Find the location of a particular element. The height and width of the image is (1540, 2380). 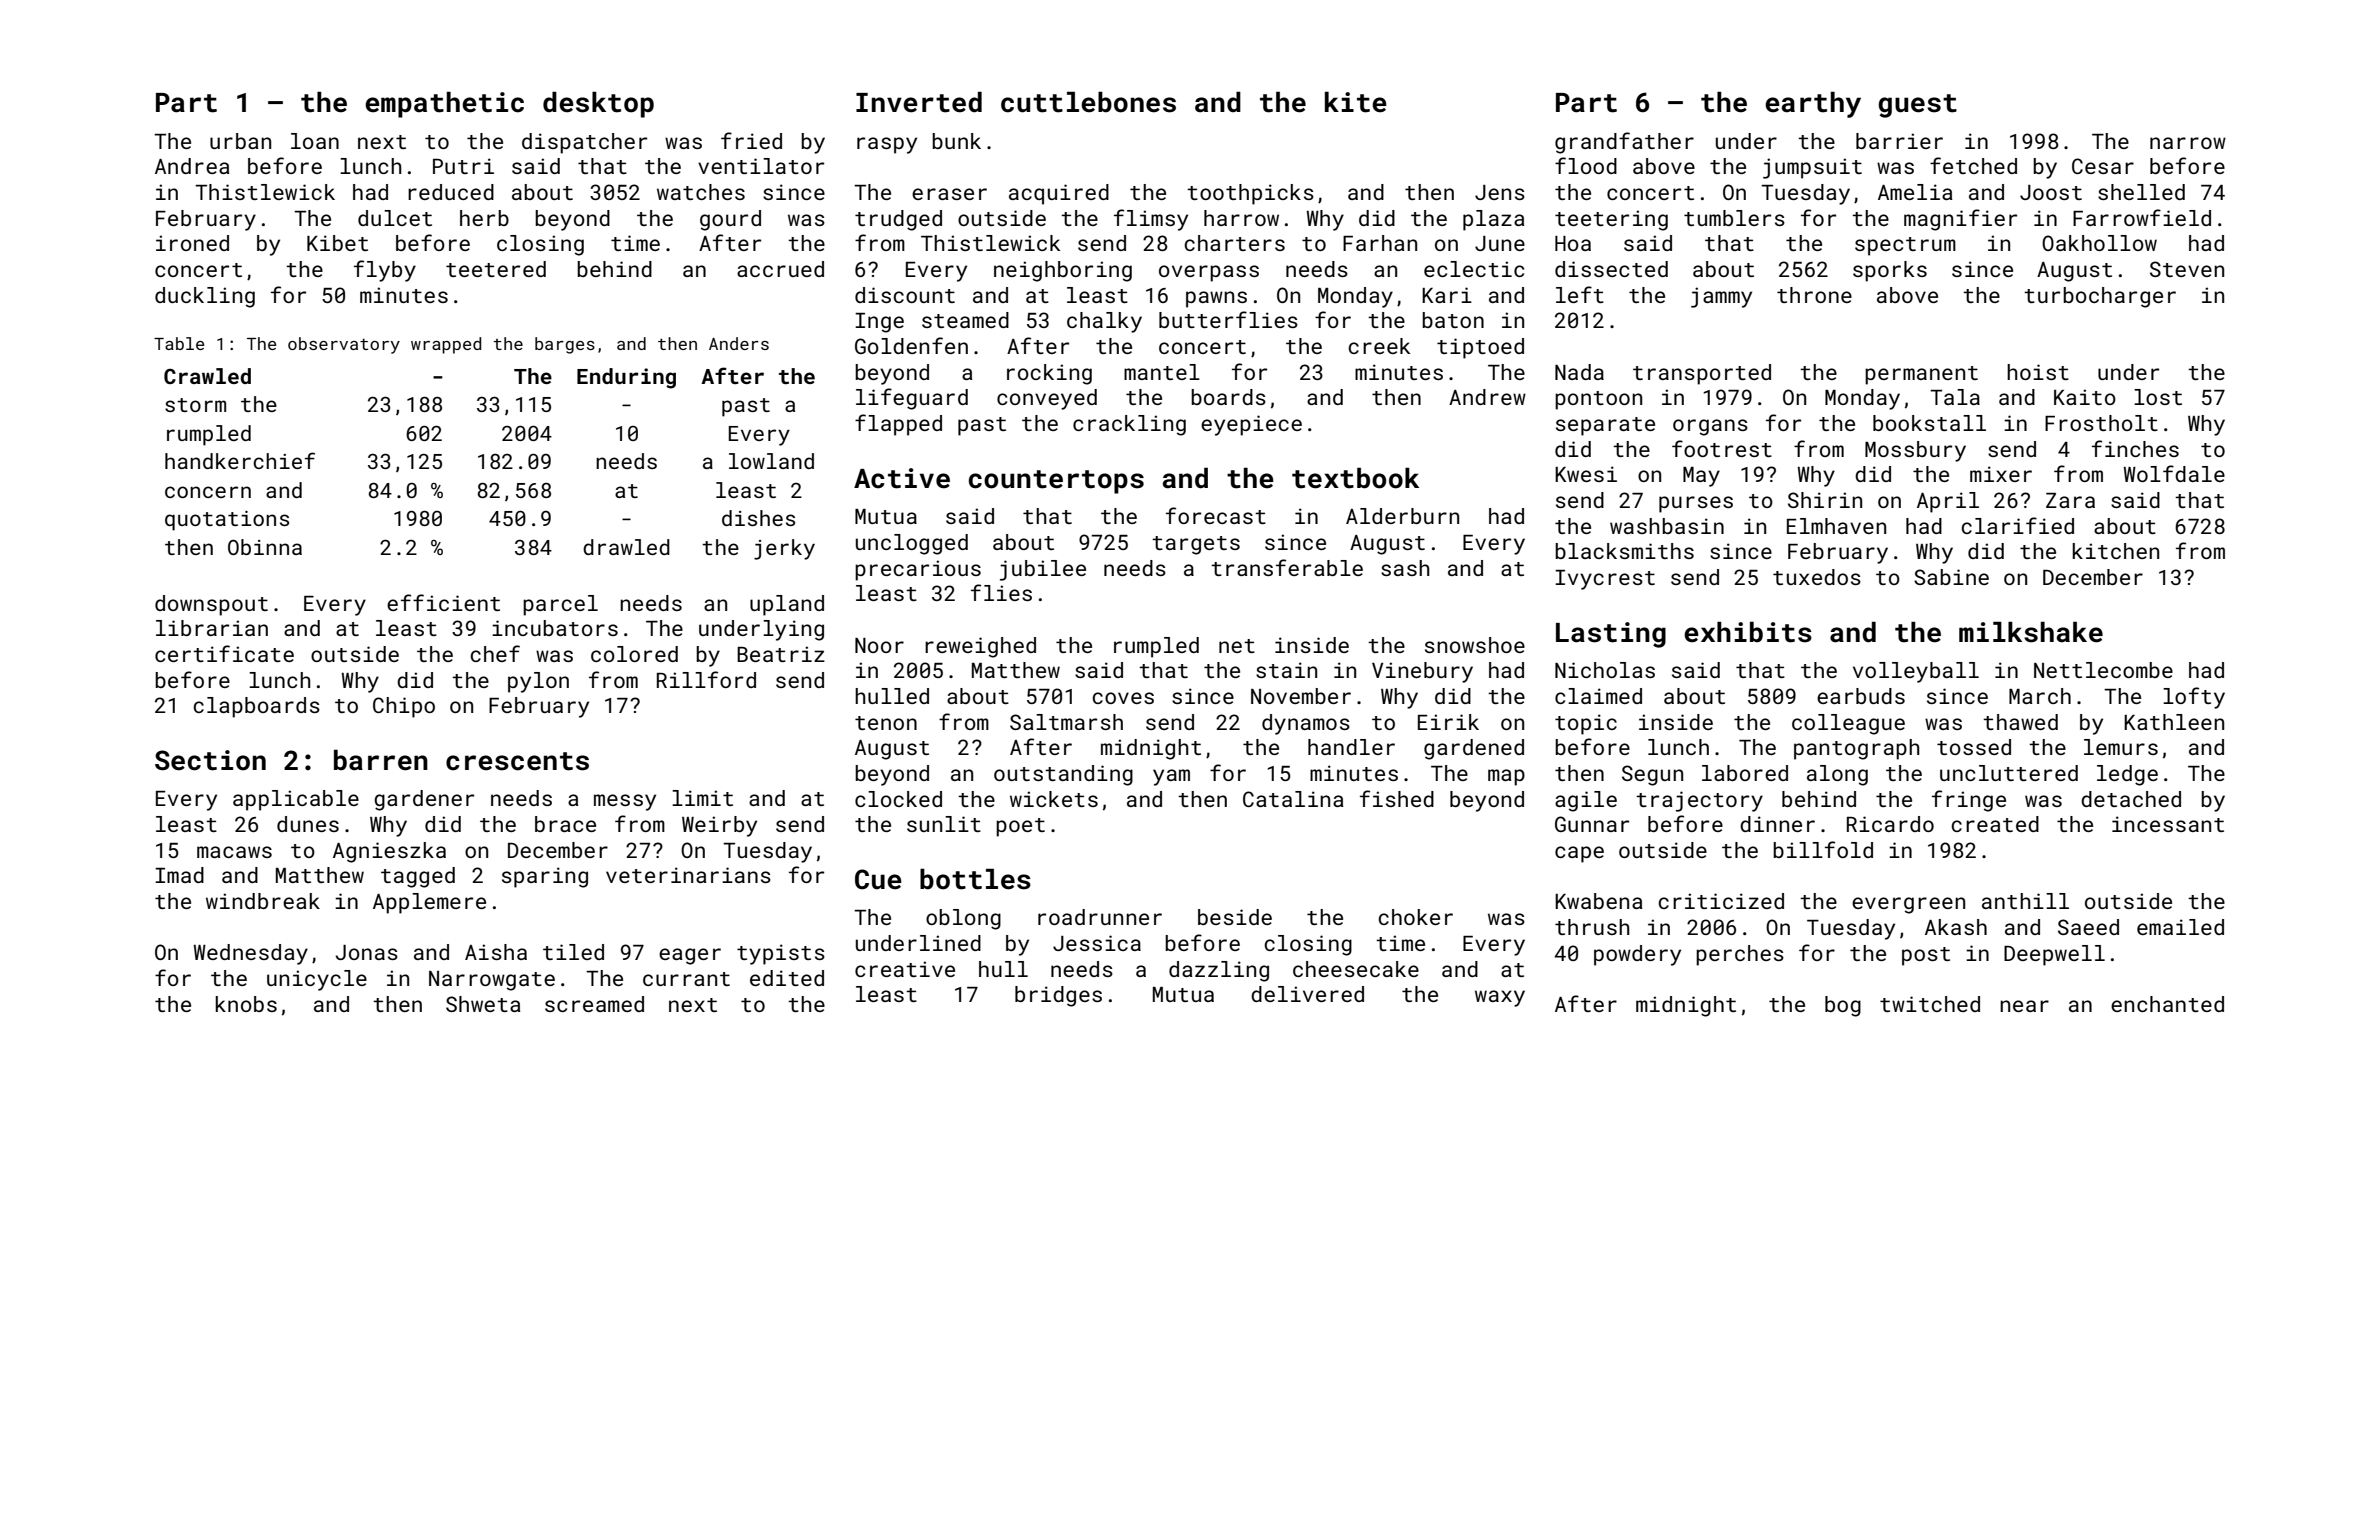

dynamos is located at coordinates (1306, 724).
